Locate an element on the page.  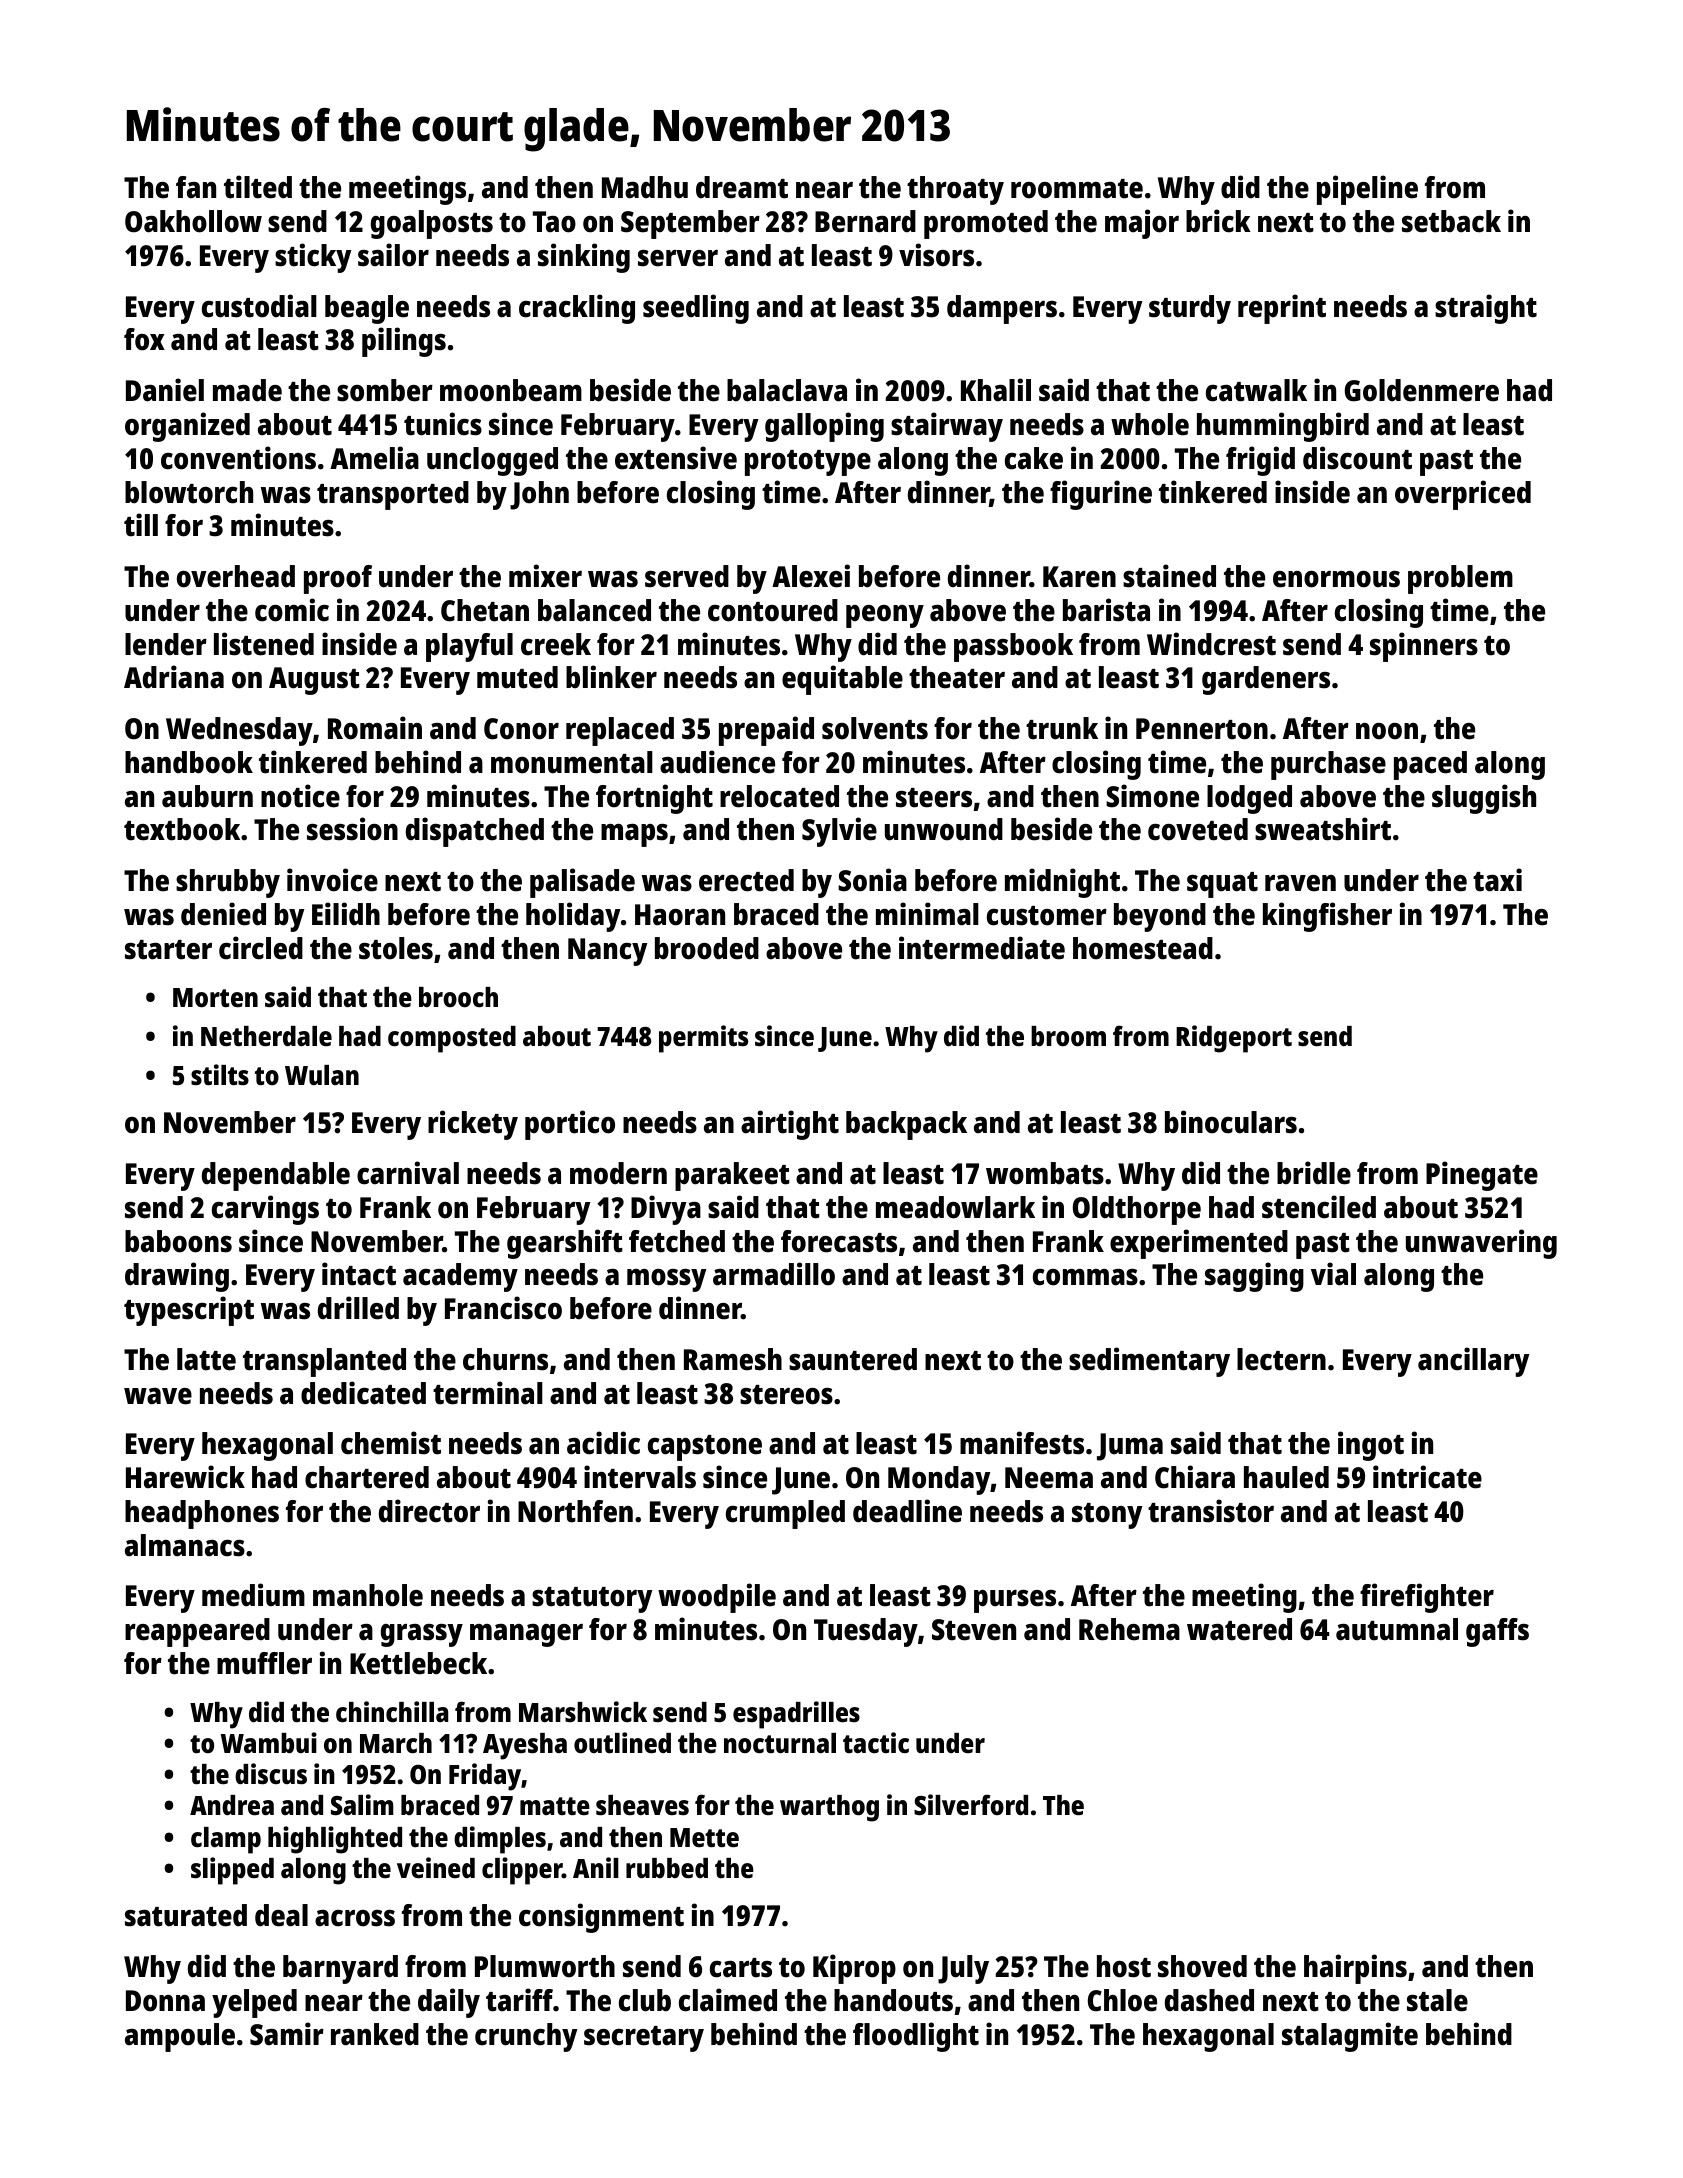
Nancy is located at coordinates (607, 952).
